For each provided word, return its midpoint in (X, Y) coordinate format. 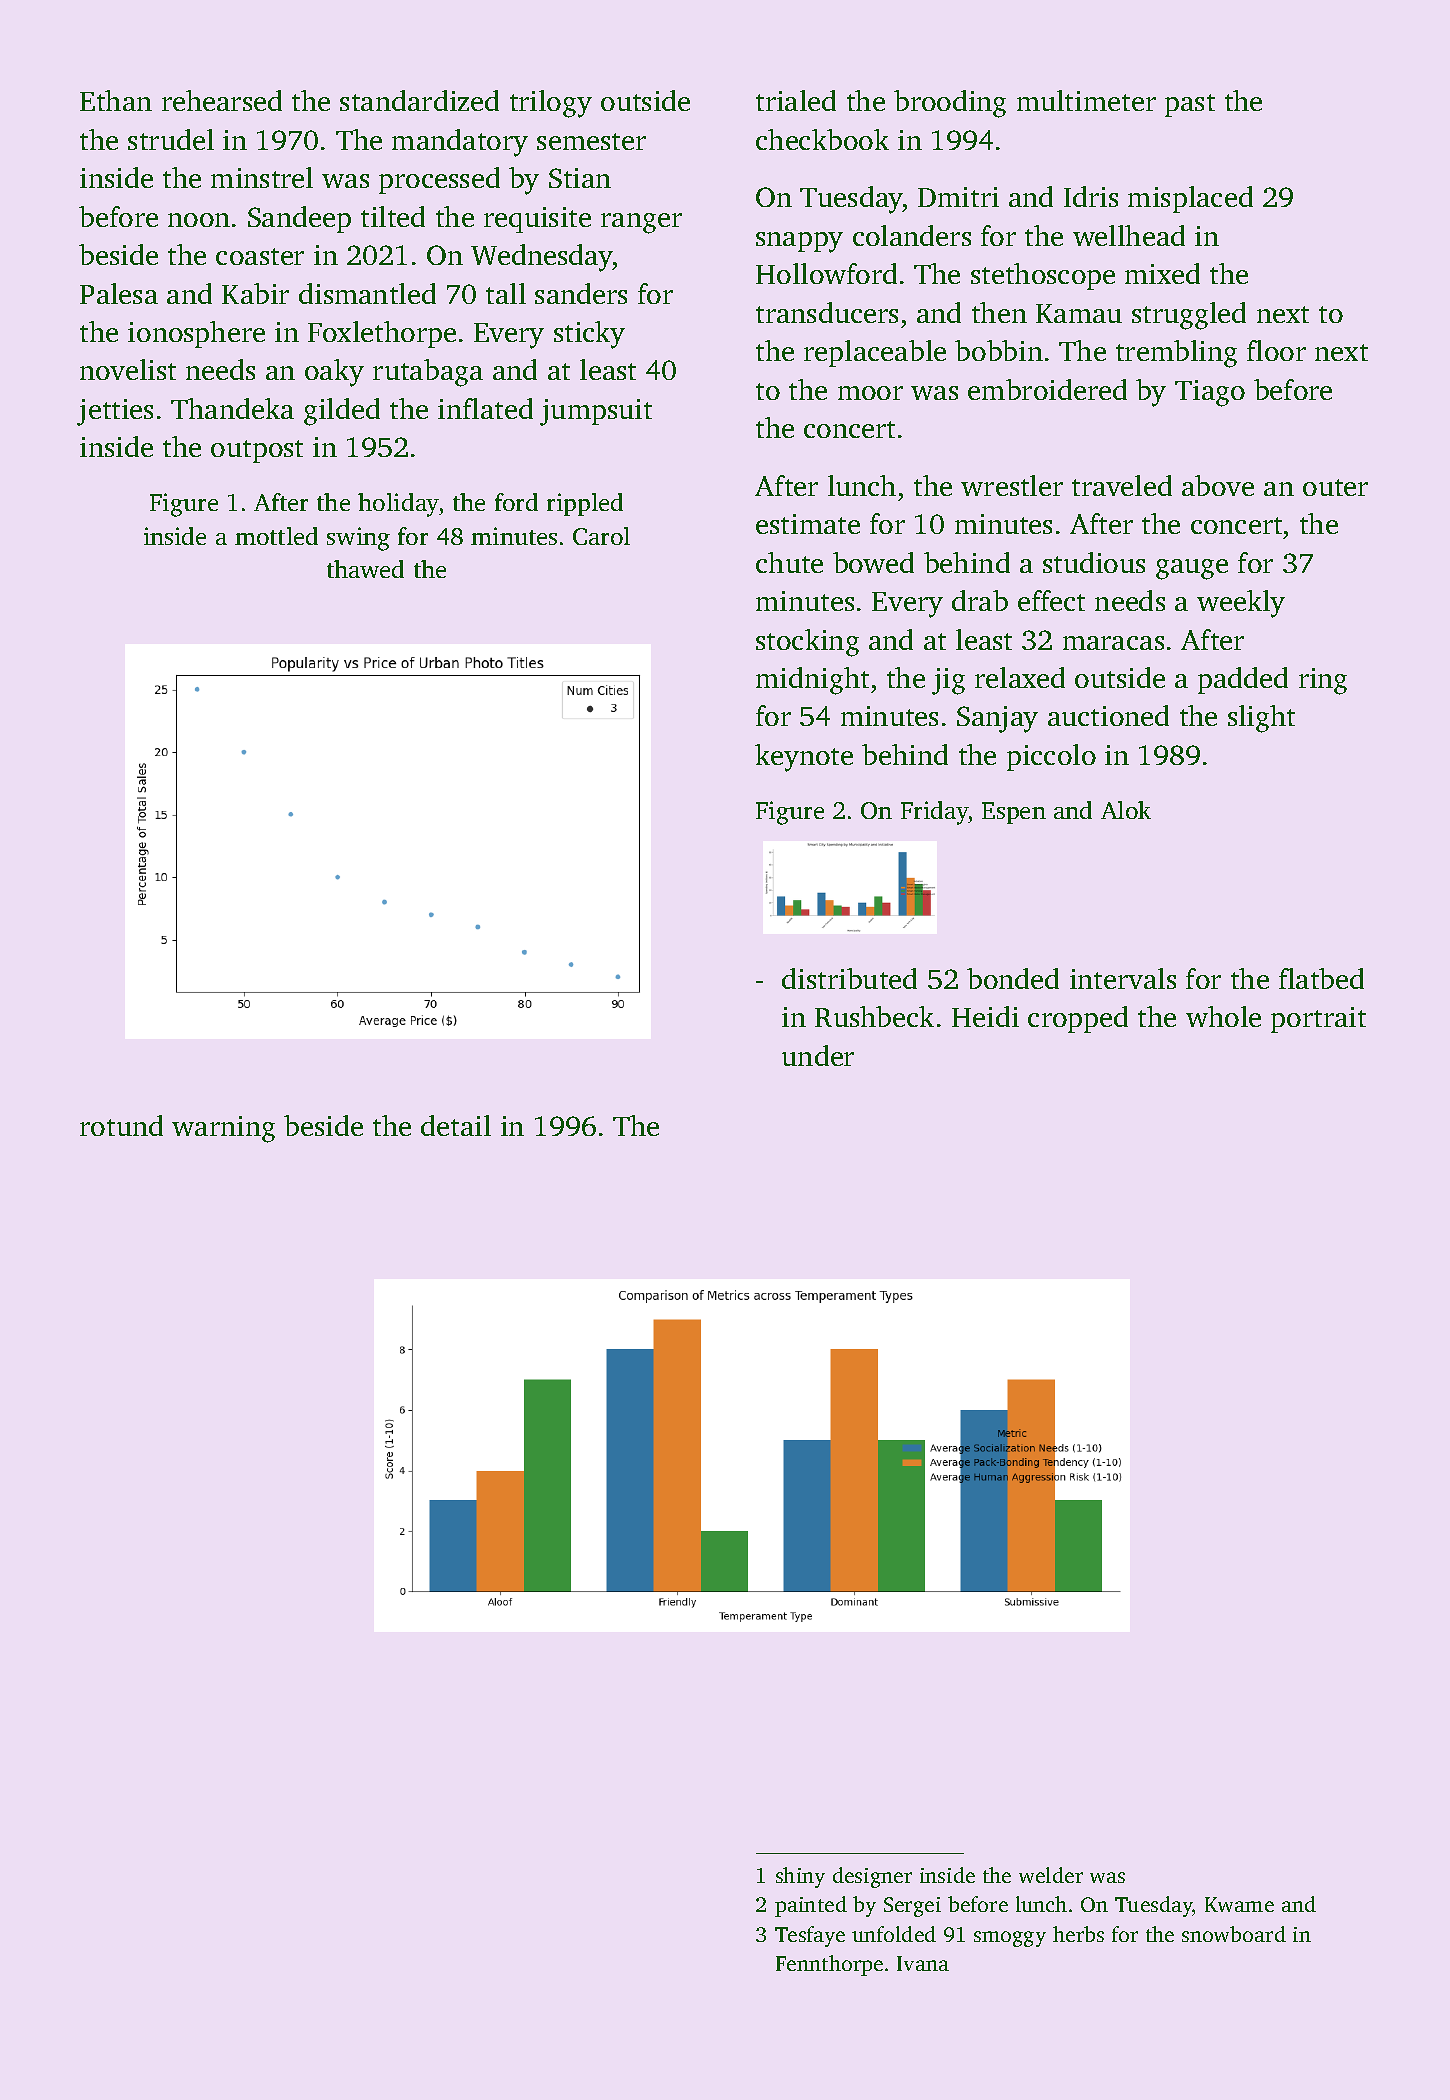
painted (811, 1906)
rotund (121, 1125)
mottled (276, 536)
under (818, 1055)
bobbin (999, 350)
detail (456, 1125)
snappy (799, 242)
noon (199, 220)
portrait (1318, 1020)
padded (1243, 680)
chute (789, 562)
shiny (800, 1877)
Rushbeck (874, 1016)
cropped (1078, 1019)
